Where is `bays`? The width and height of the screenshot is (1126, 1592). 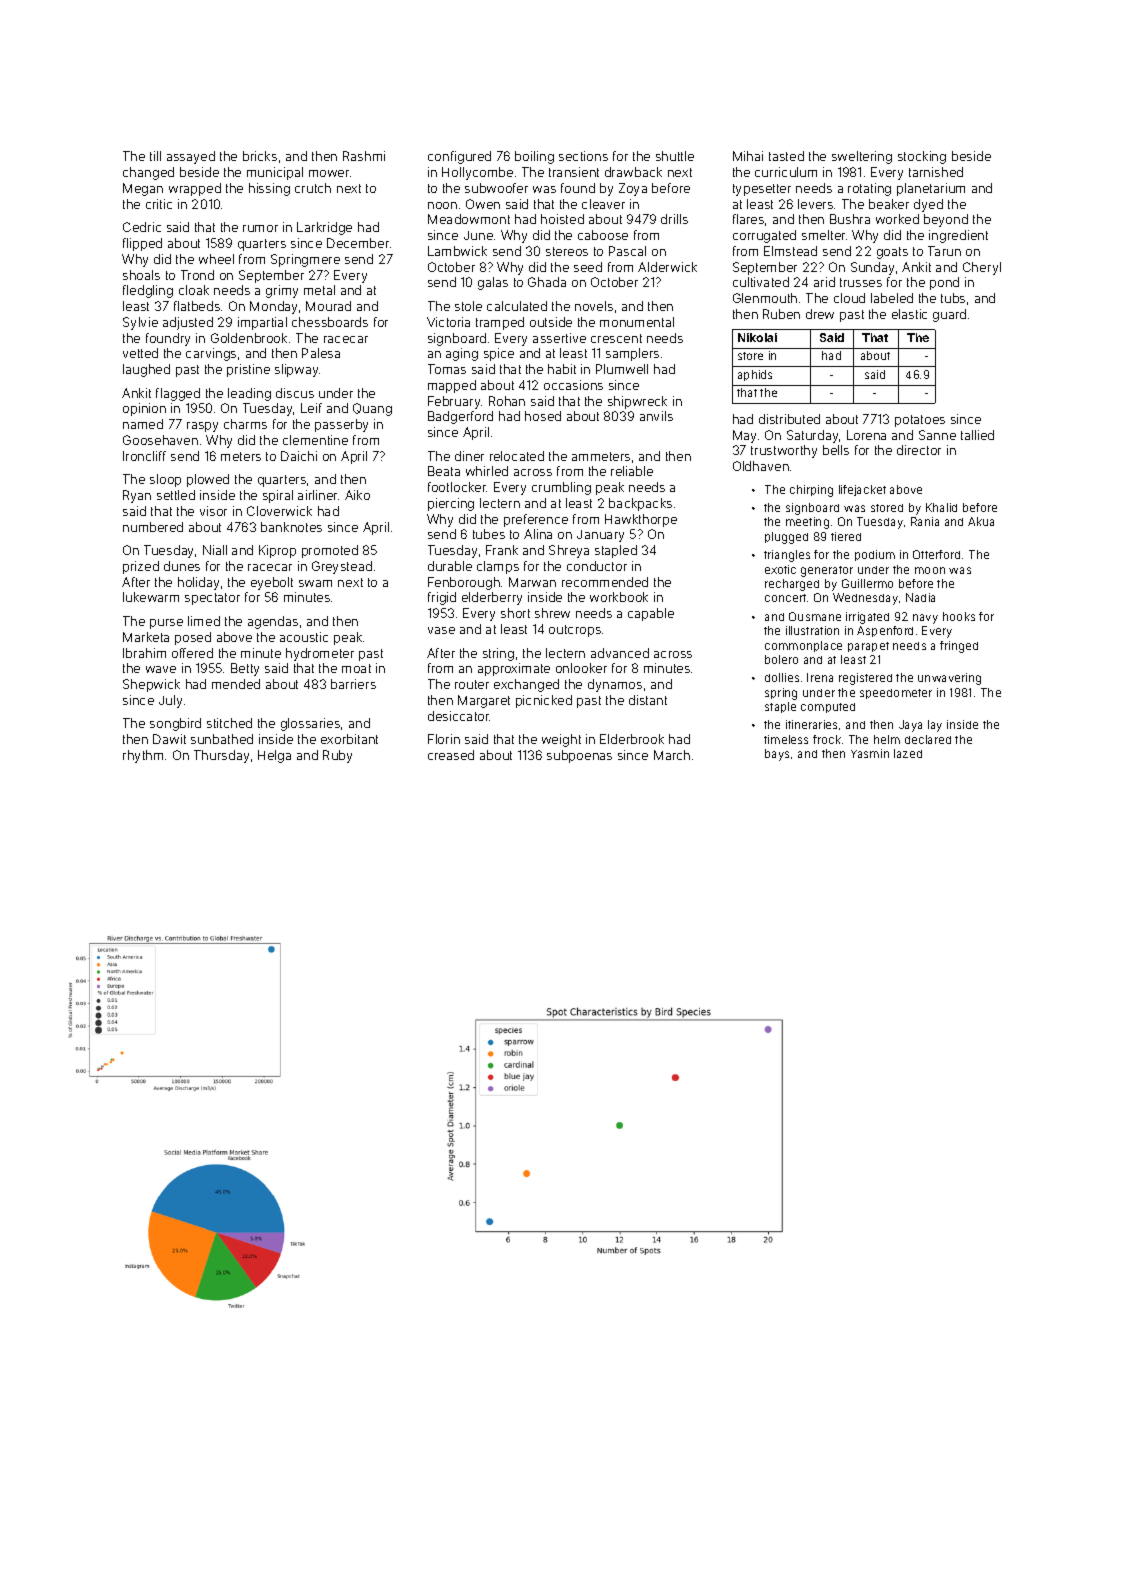
bays is located at coordinates (777, 755).
